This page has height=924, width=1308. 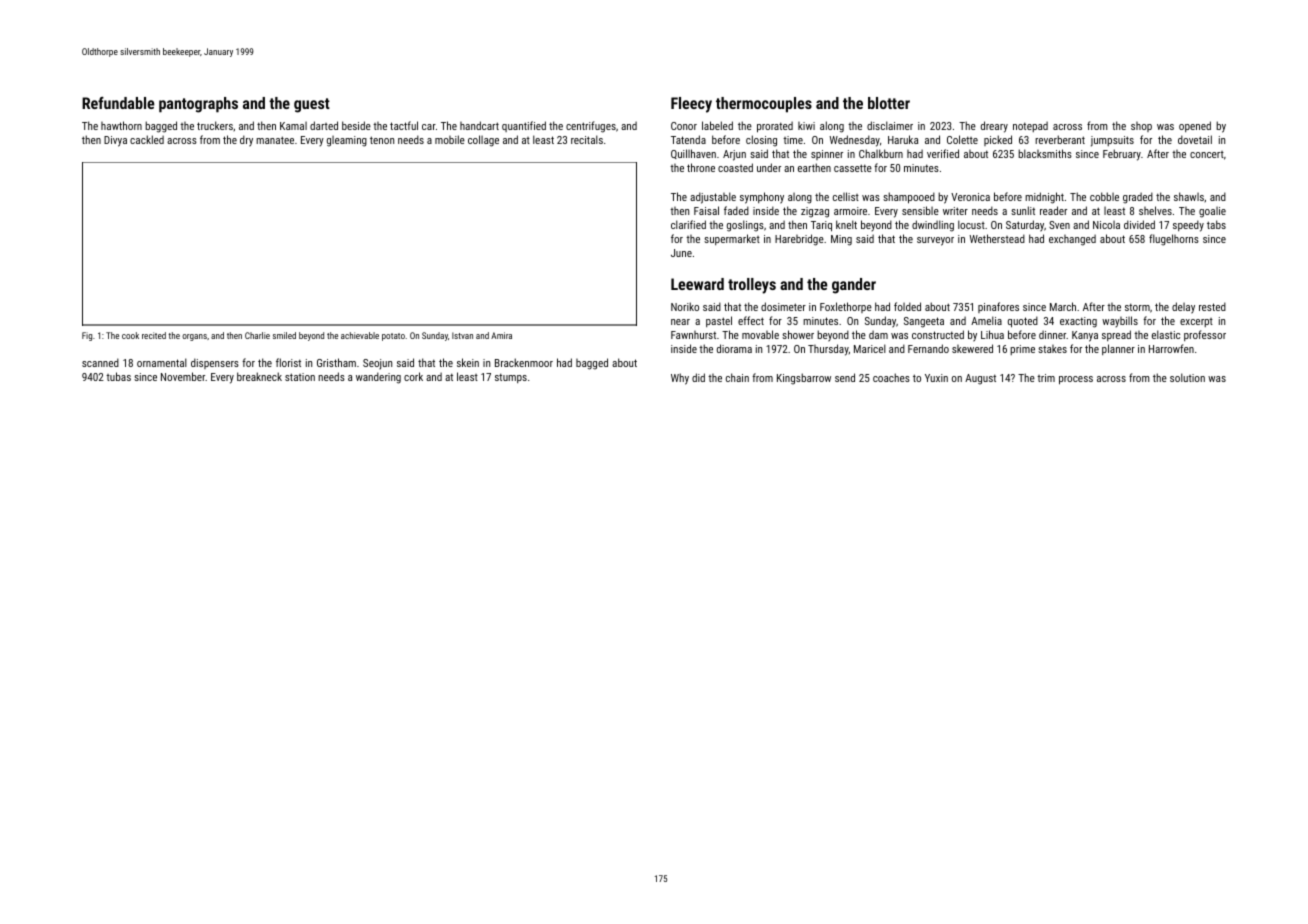 What do you see at coordinates (356, 125) in the page?
I see `beside` at bounding box center [356, 125].
